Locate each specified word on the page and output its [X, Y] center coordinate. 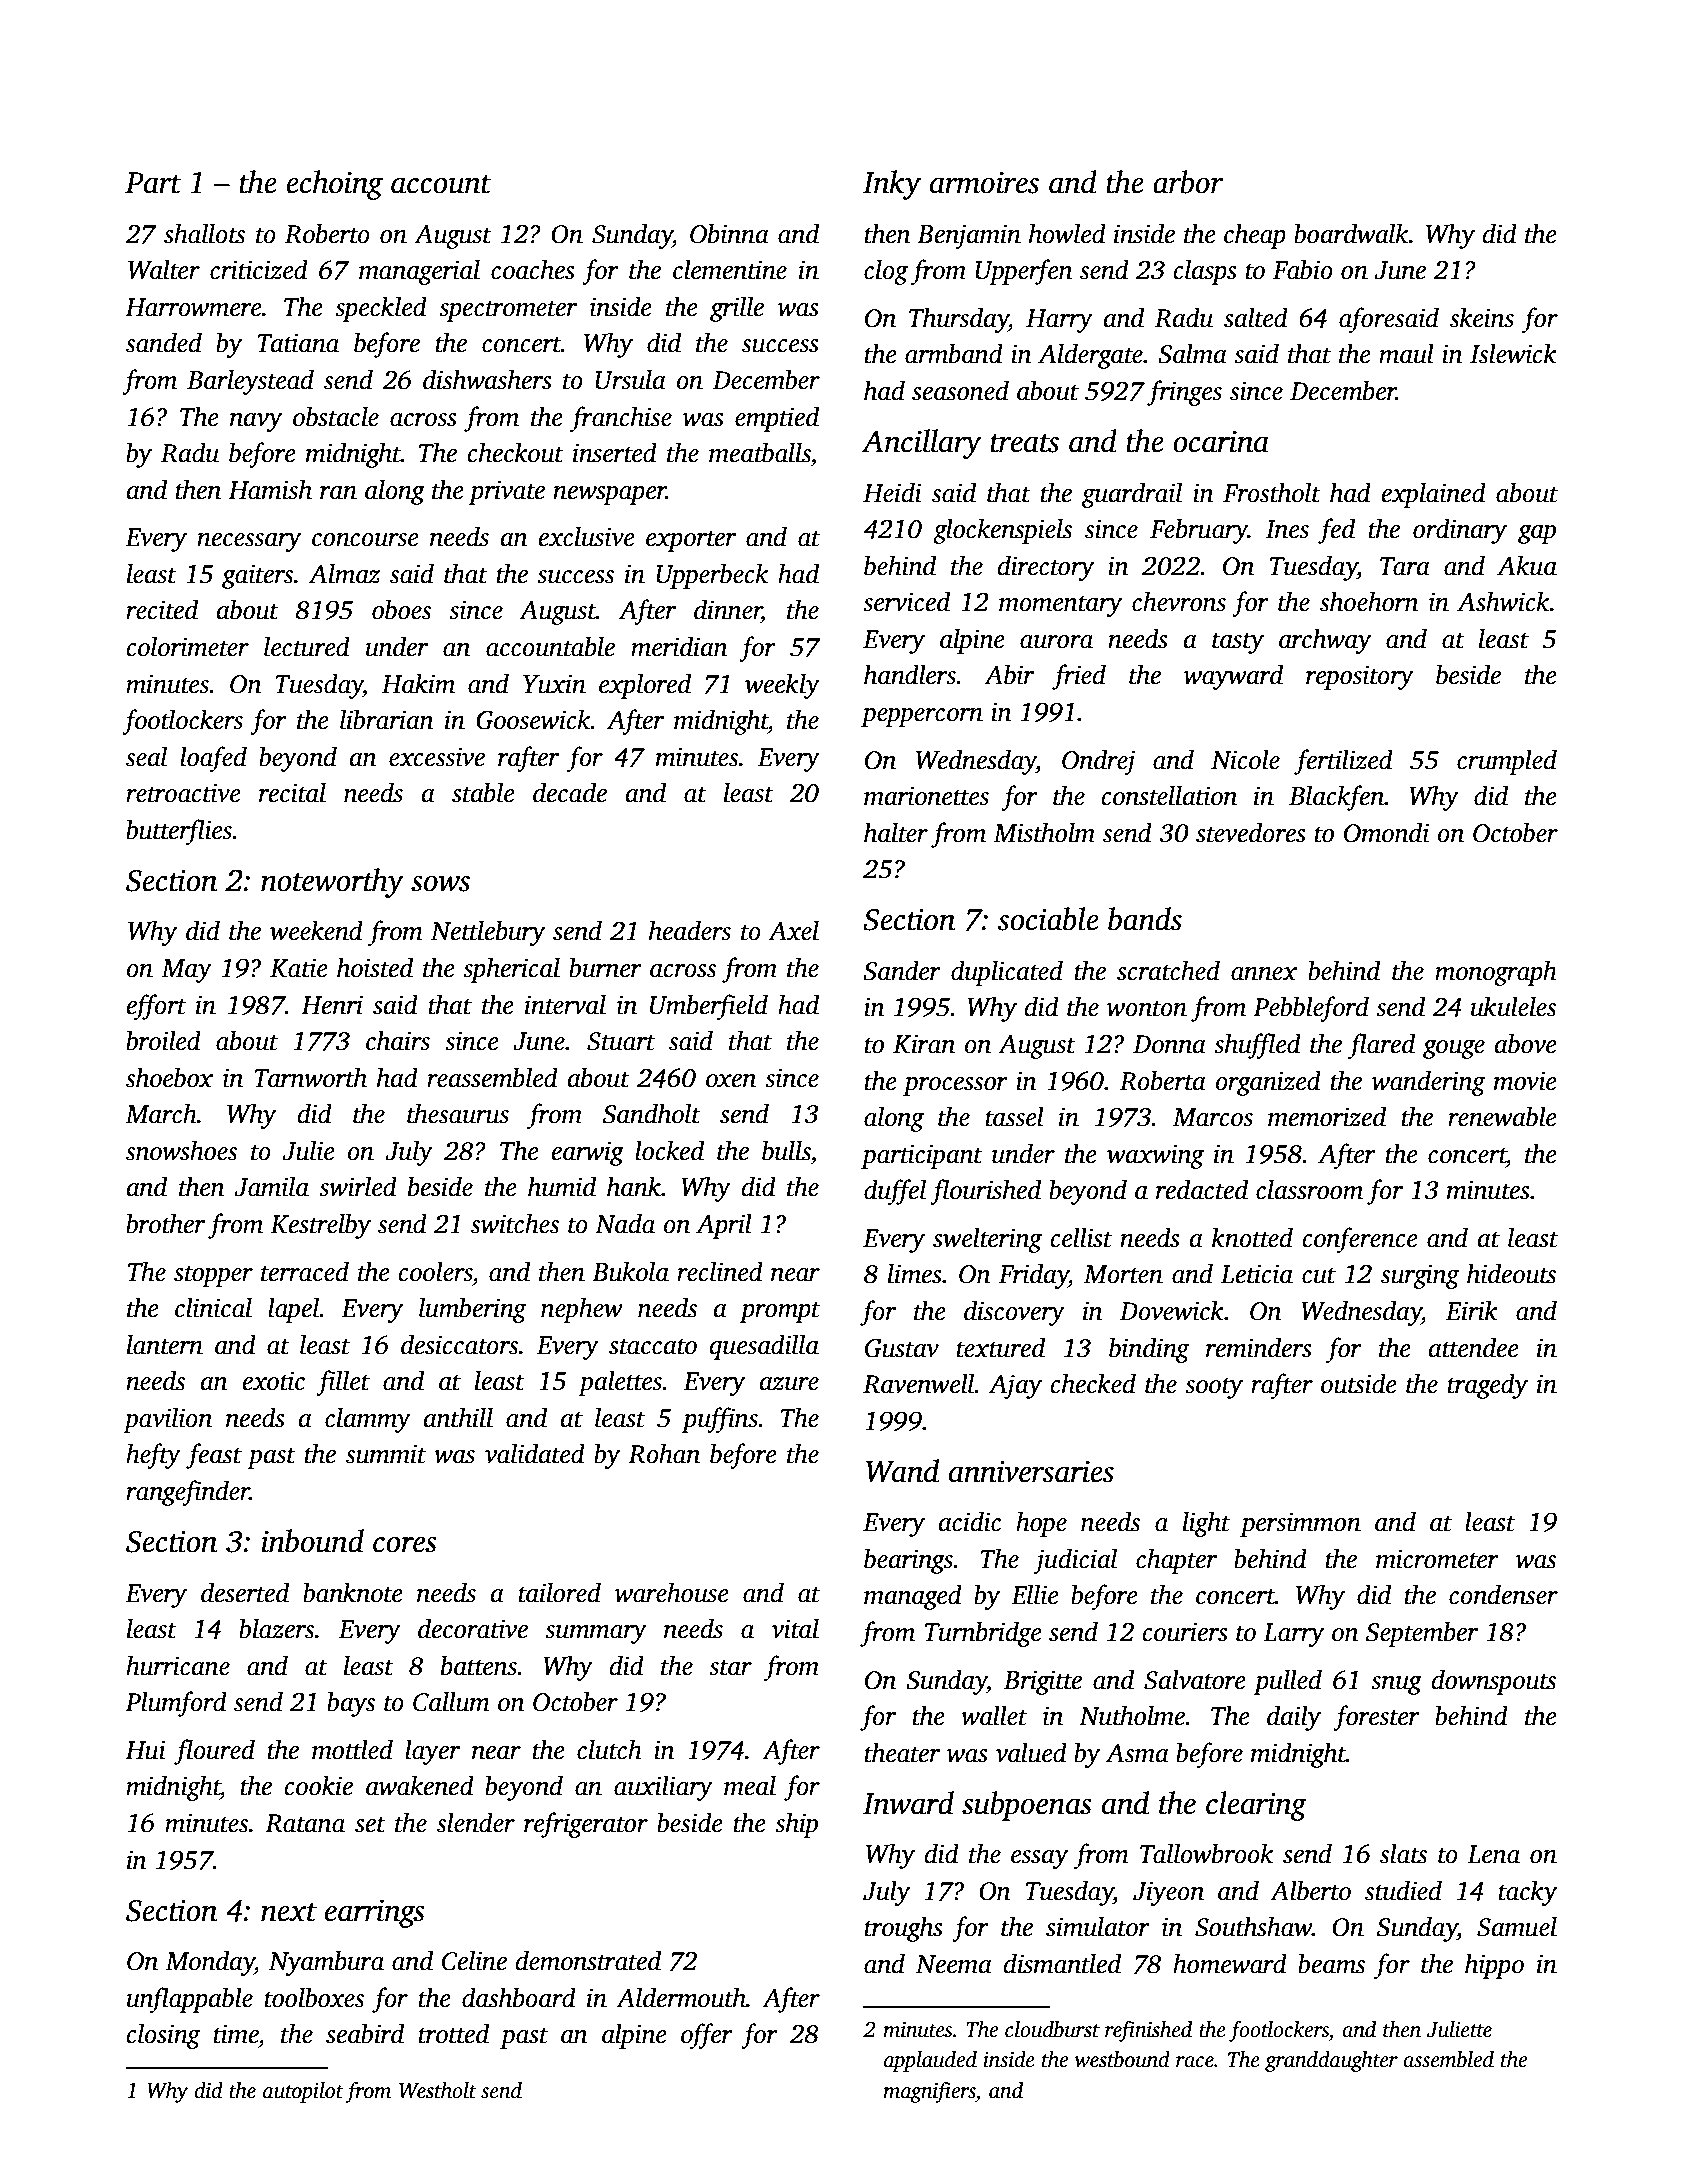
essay [1039, 1859]
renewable [1502, 1116]
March [161, 1113]
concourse [365, 540]
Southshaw [1253, 1926]
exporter [691, 541]
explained [1434, 495]
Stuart [621, 1041]
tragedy [1487, 1386]
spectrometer [508, 311]
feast [214, 1456]
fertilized [1343, 762]
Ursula [630, 379]
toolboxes [314, 1997]
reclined [720, 1271]
